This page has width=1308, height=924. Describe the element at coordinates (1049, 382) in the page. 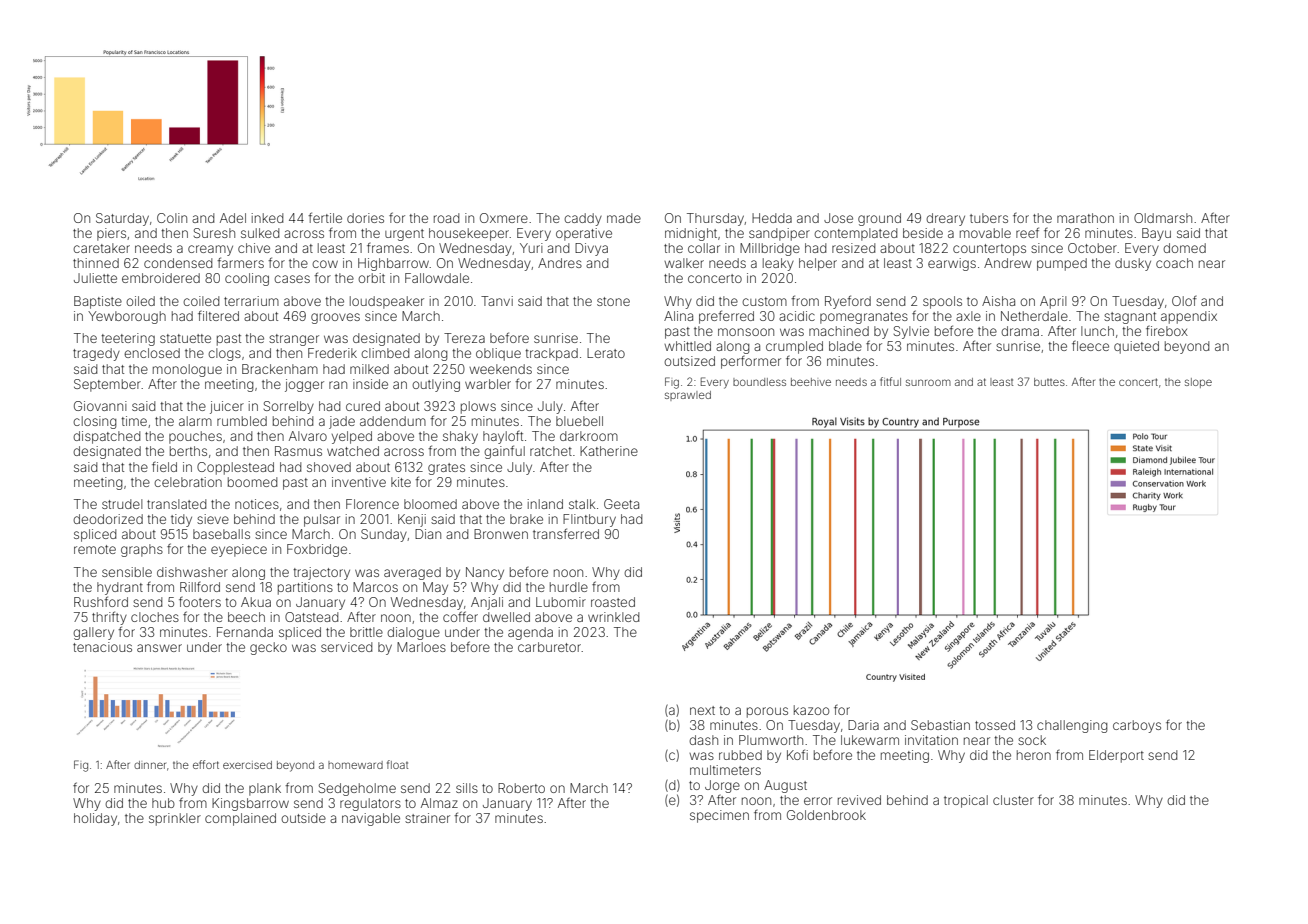

I see `buttes` at that location.
